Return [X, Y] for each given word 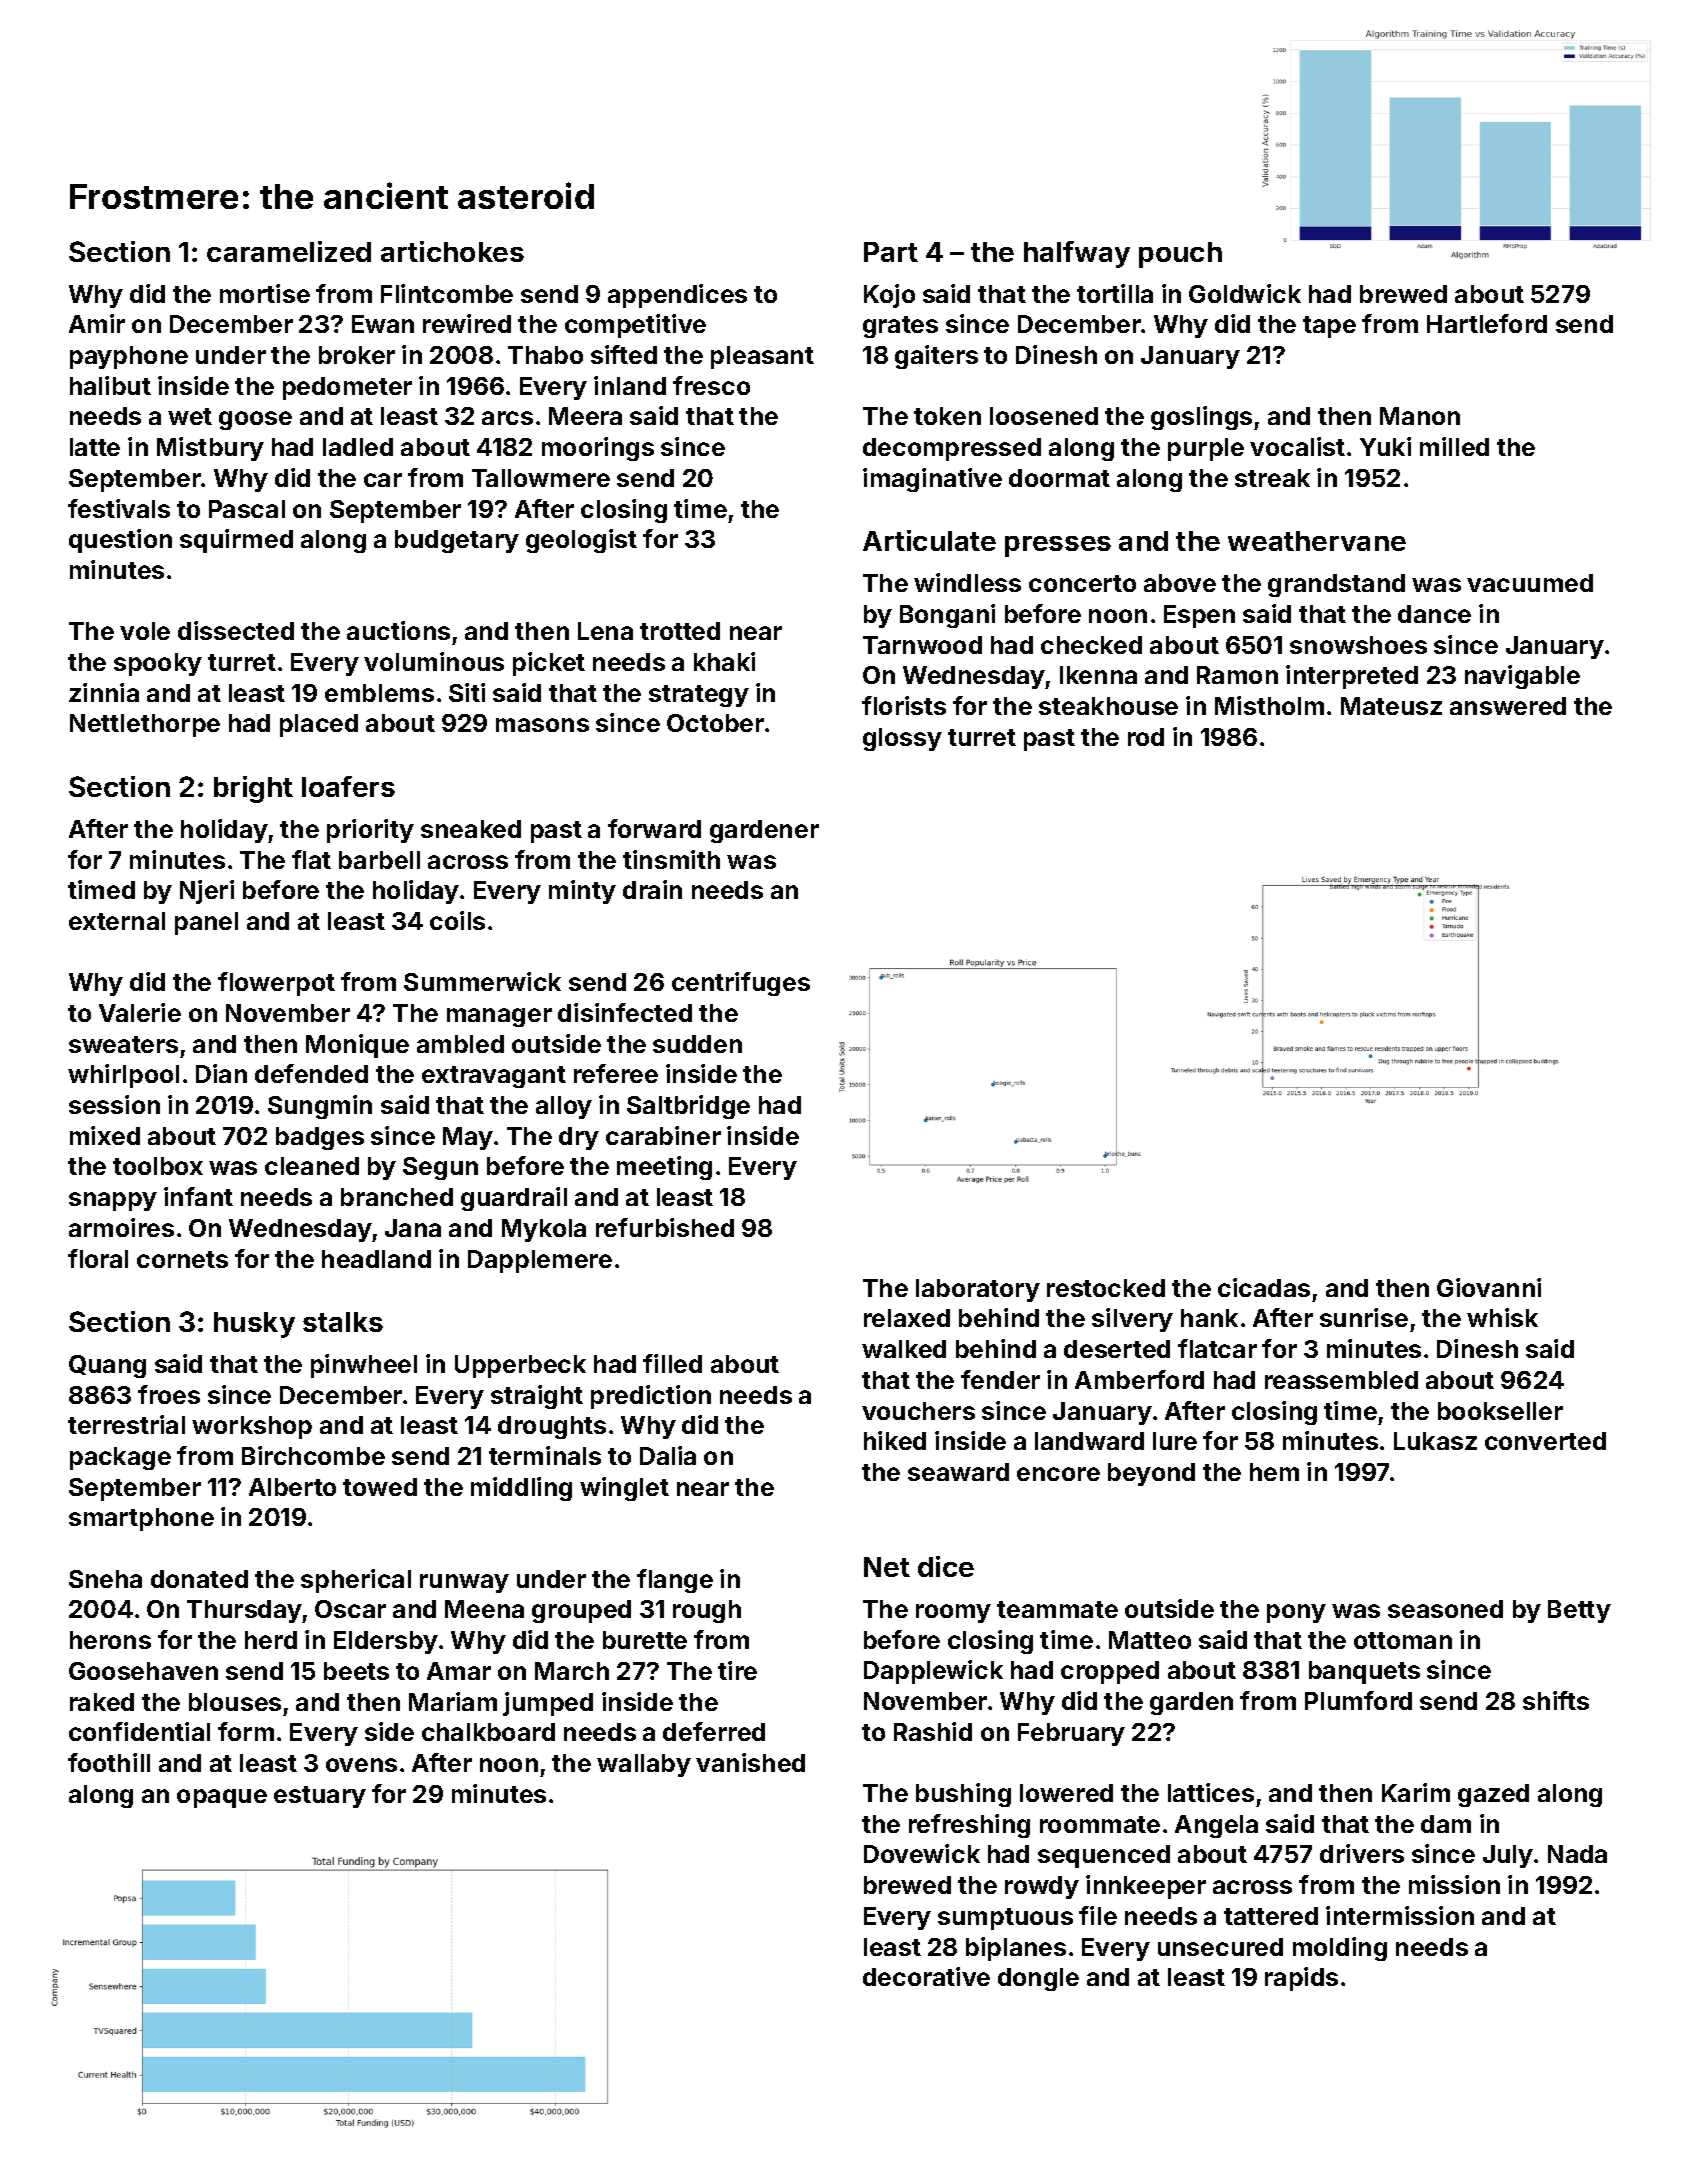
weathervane [1317, 541]
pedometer [347, 388]
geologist [581, 541]
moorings [598, 449]
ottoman [1403, 1640]
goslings [1201, 418]
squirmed [236, 541]
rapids [1301, 1979]
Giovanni [1489, 1287]
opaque [222, 1798]
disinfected [625, 1012]
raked [102, 1702]
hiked [895, 1440]
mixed [105, 1135]
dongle [1038, 1979]
